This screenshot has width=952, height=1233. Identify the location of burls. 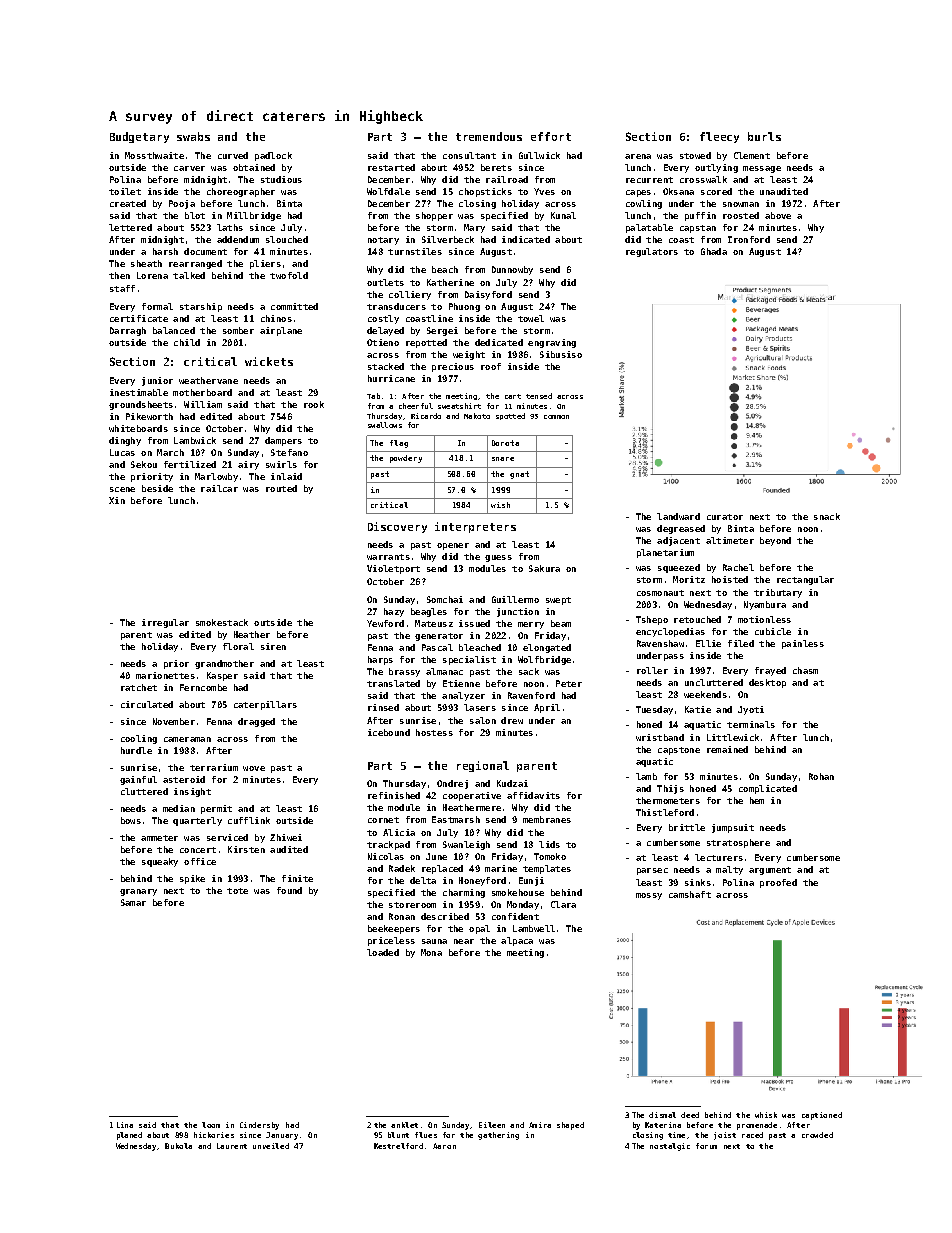
(764, 136).
